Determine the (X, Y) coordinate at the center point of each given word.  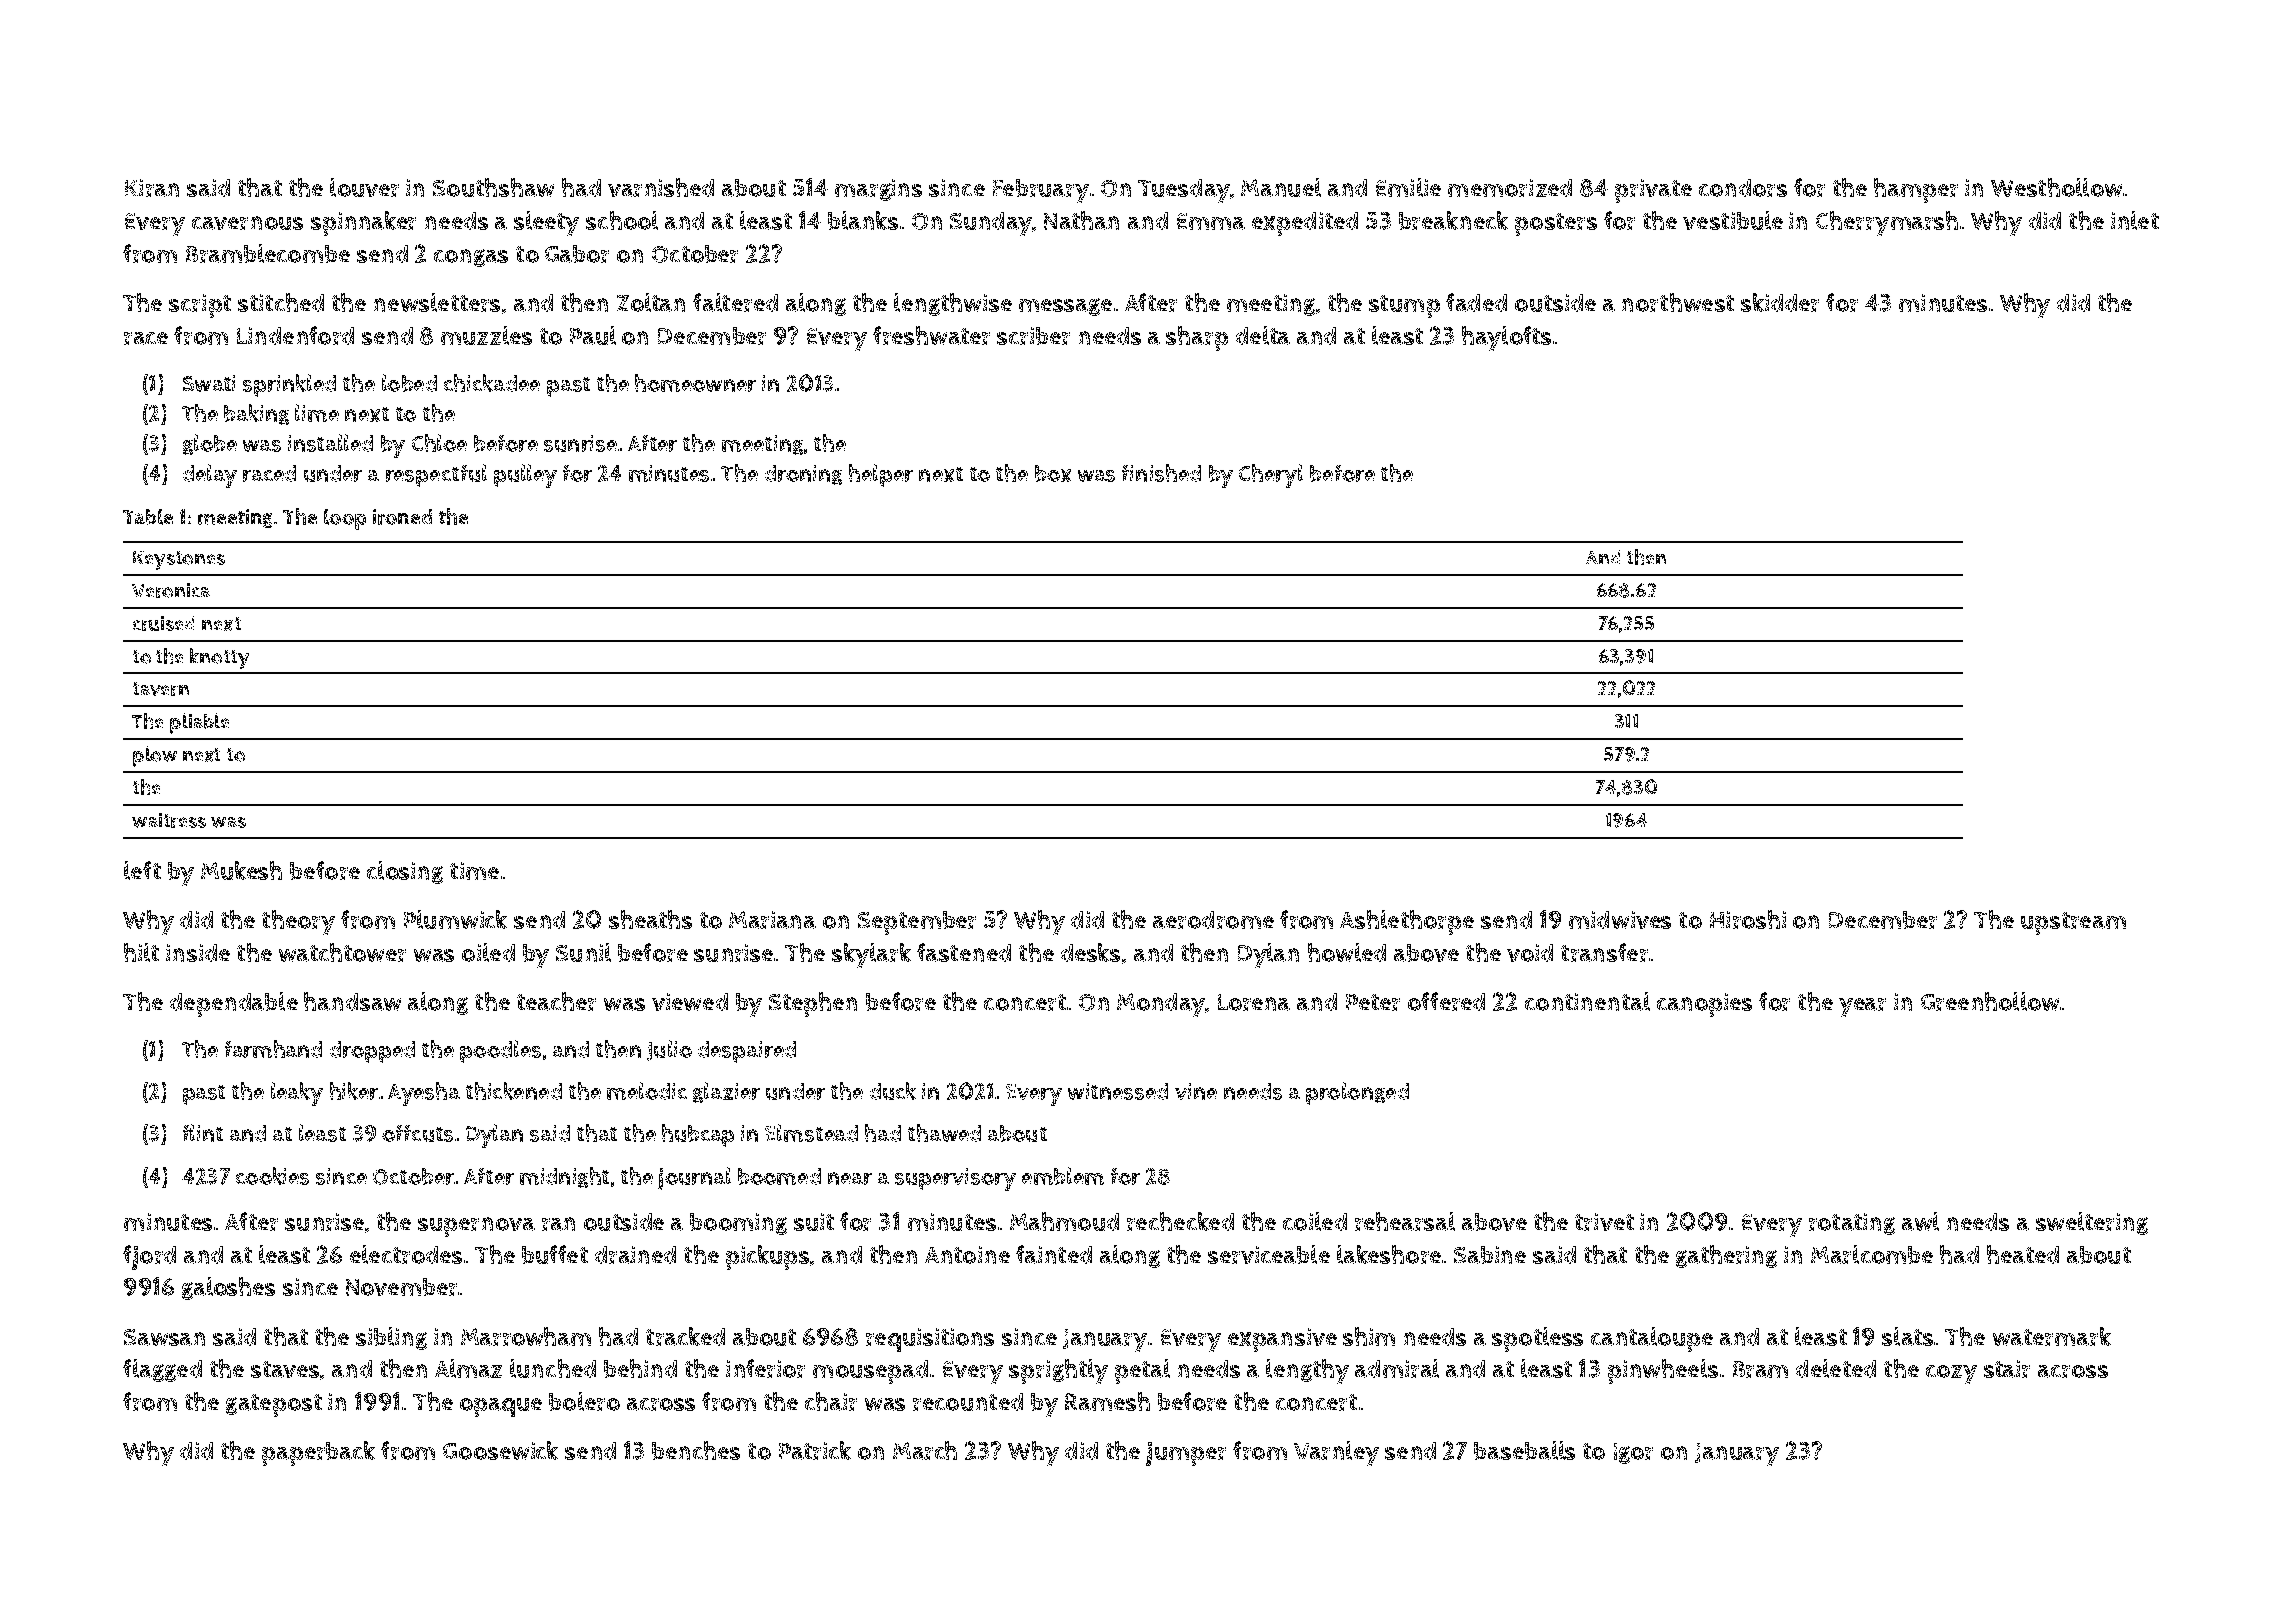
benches (696, 1450)
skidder (1780, 302)
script (200, 306)
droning (803, 475)
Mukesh (241, 870)
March (925, 1450)
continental (1587, 1001)
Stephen (813, 1004)
